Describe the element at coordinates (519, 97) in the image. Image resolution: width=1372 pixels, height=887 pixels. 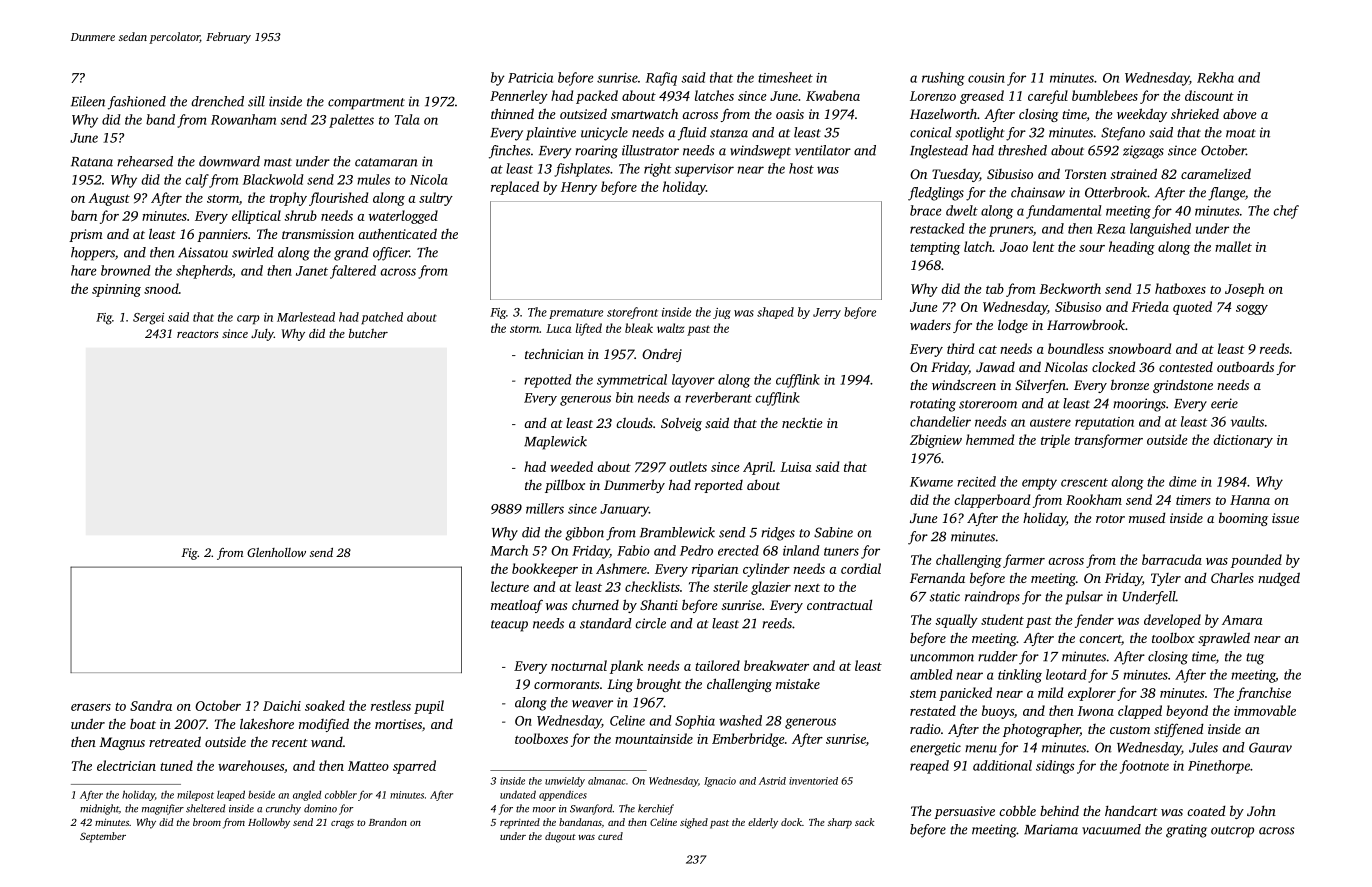
I see `Pennerley` at that location.
